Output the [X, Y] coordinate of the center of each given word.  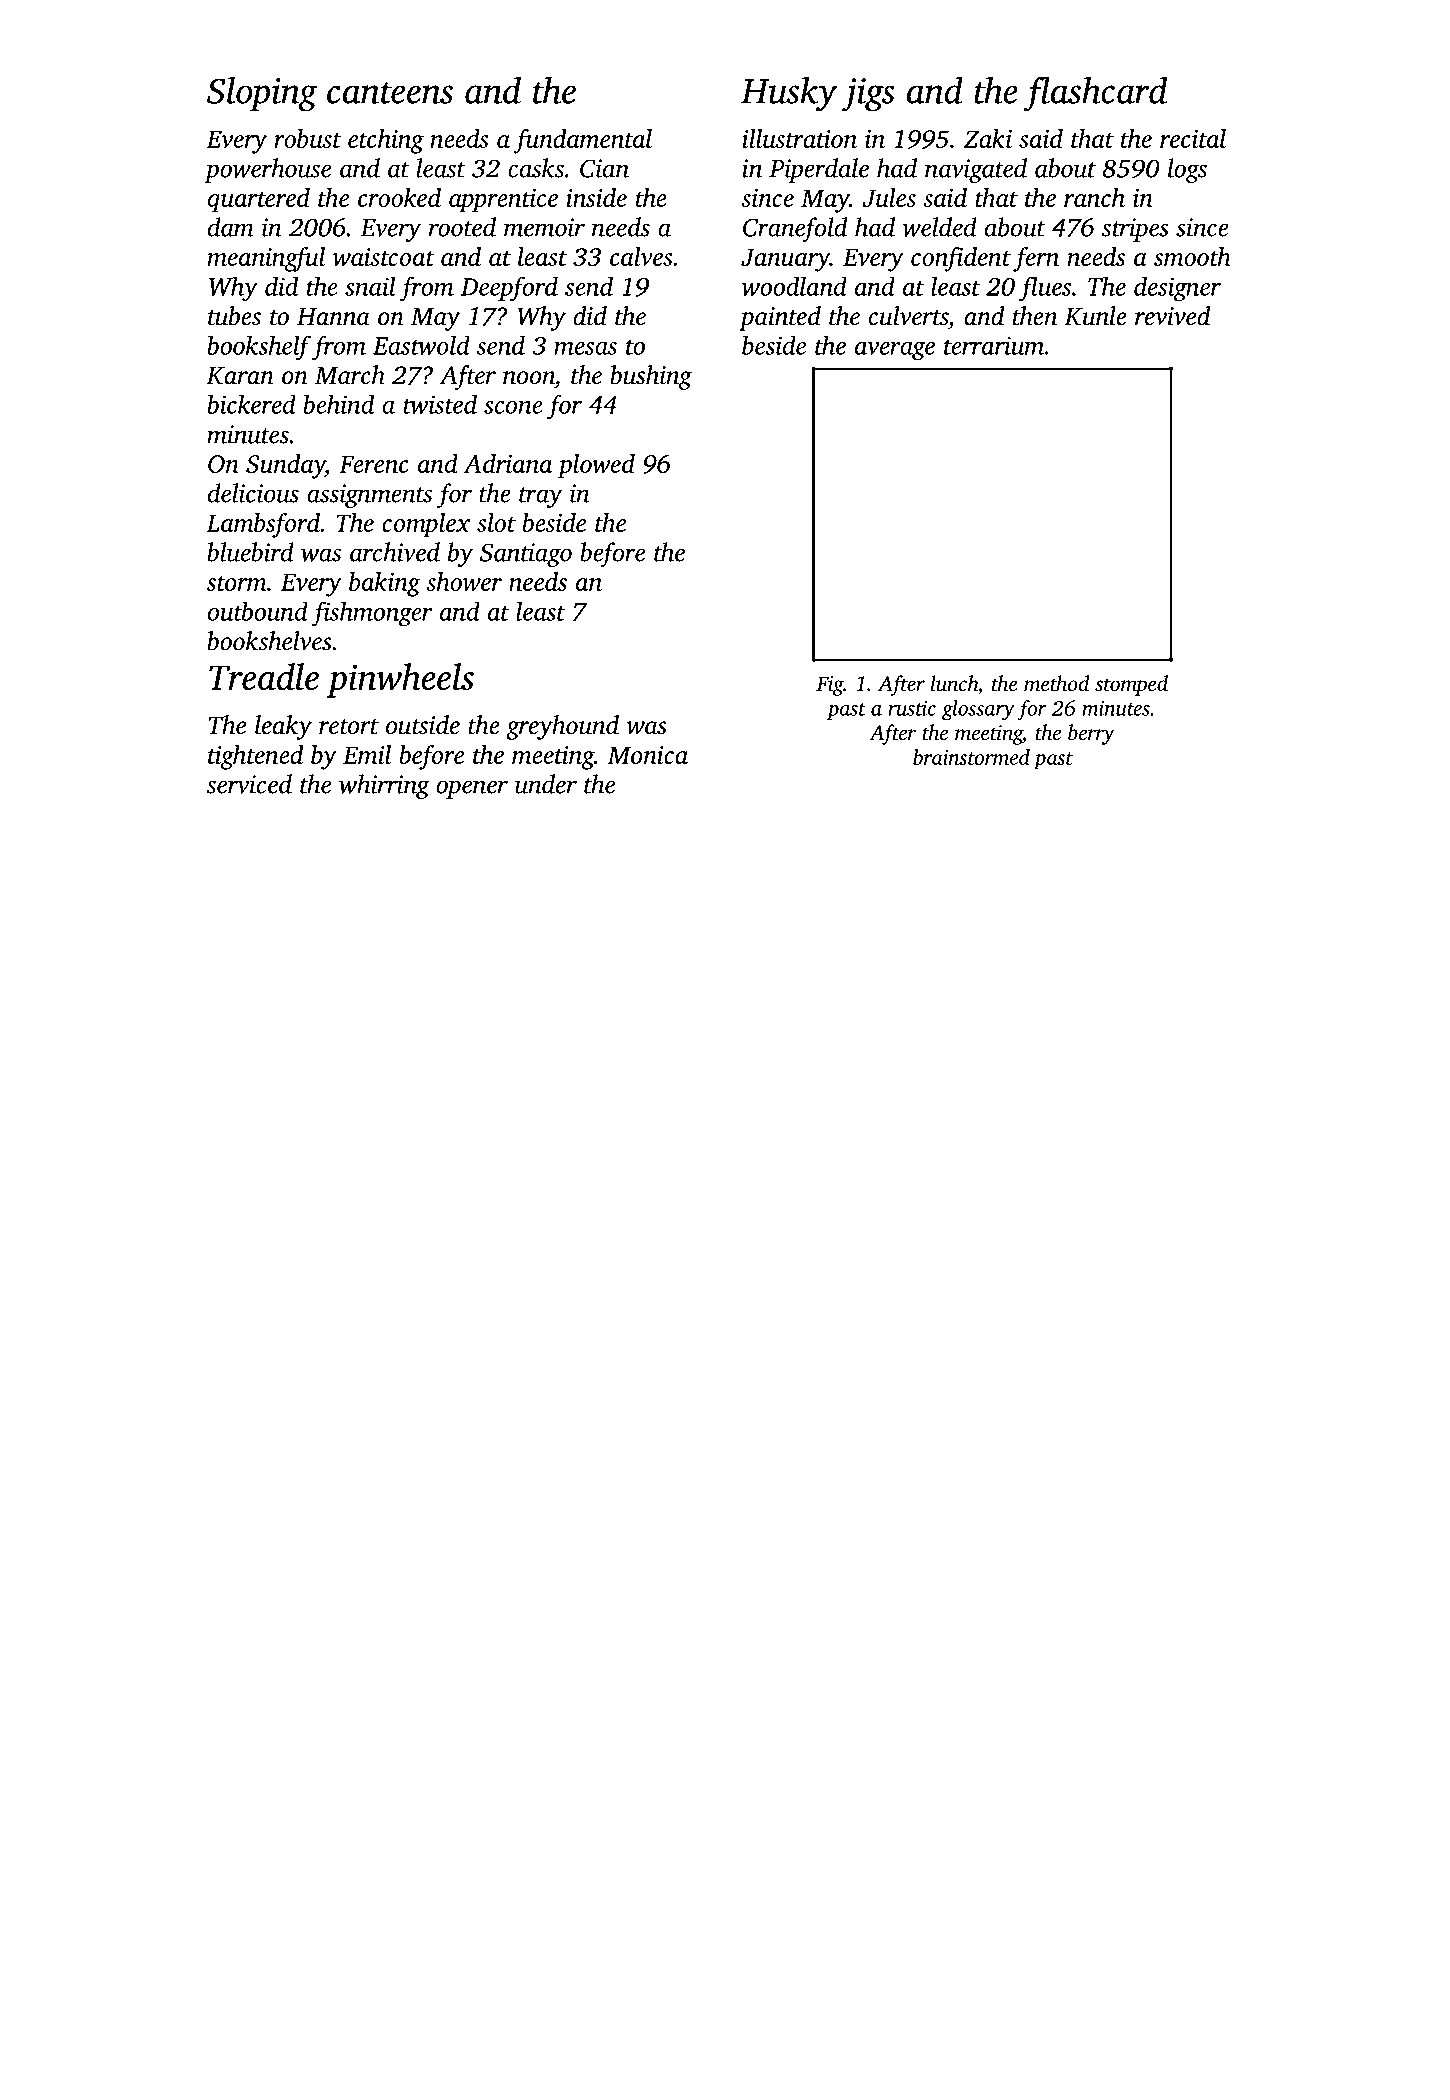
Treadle [264, 676]
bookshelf [259, 347]
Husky [789, 94]
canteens [390, 93]
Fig [830, 686]
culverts [908, 316]
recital [1193, 138]
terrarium [994, 345]
